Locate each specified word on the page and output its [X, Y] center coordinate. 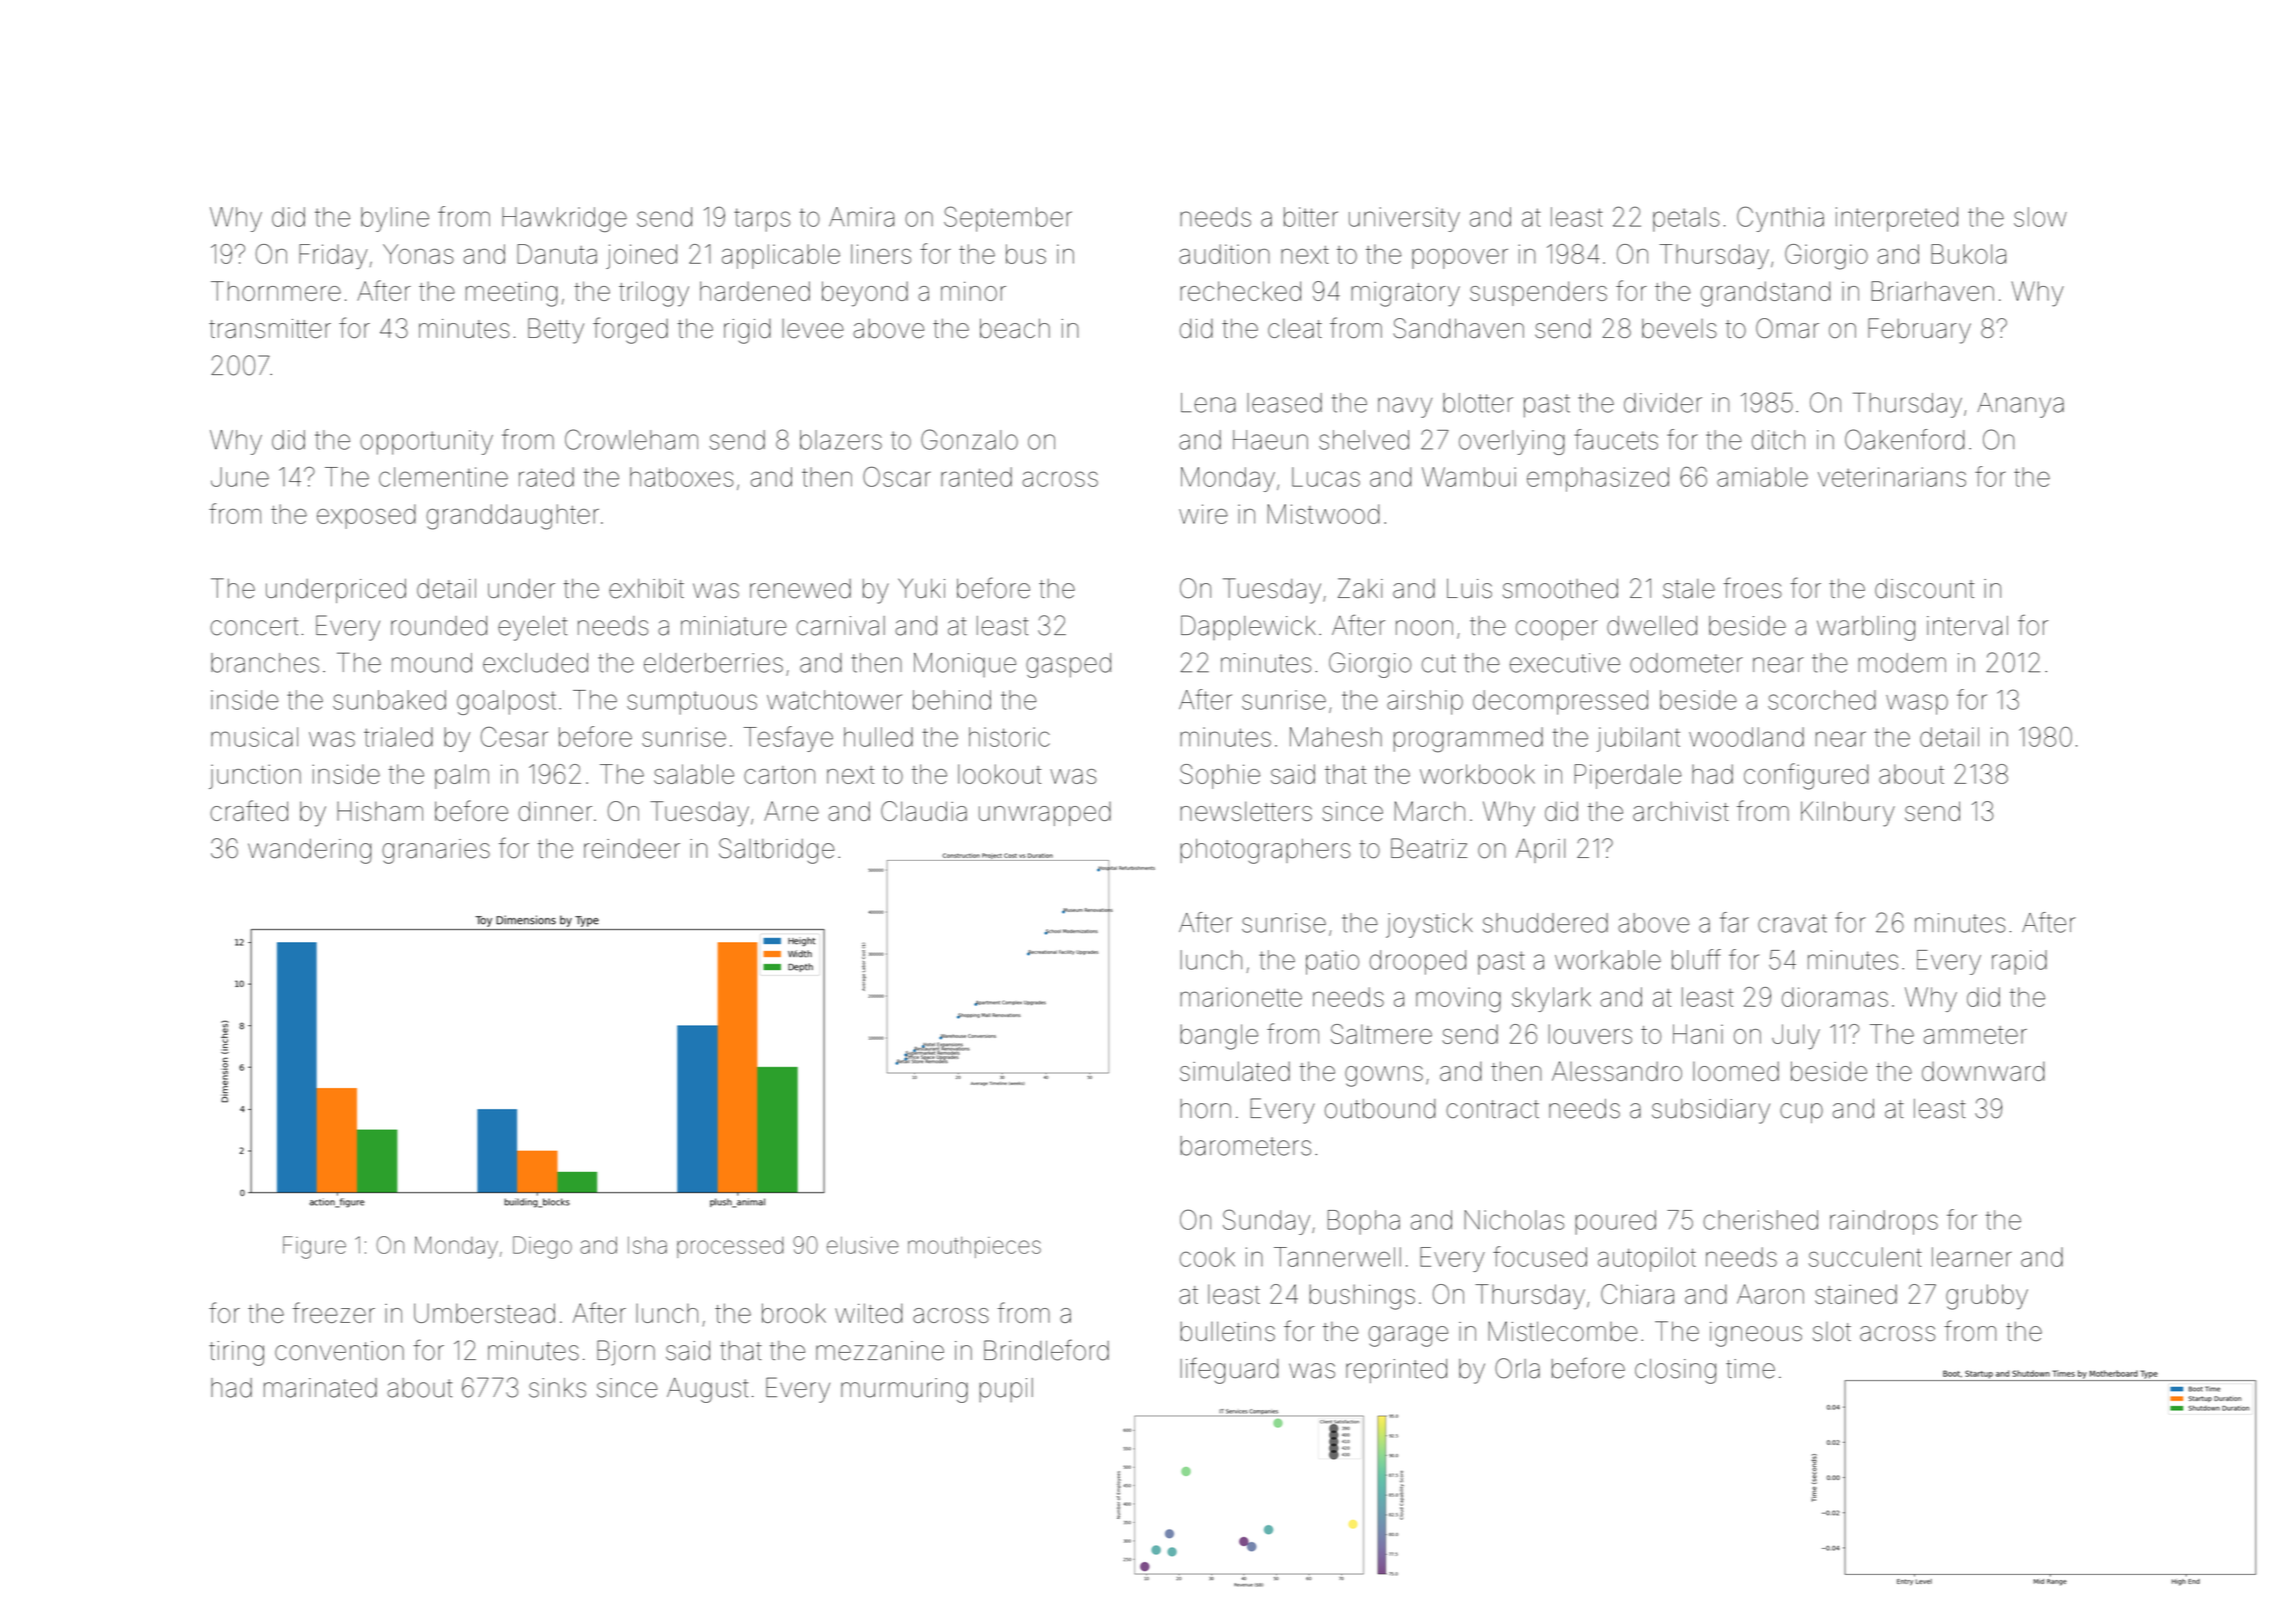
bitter [1311, 217]
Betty [556, 331]
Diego [542, 1247]
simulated [1235, 1071]
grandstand [1765, 294]
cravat [1792, 923]
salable [694, 774]
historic [1009, 737]
